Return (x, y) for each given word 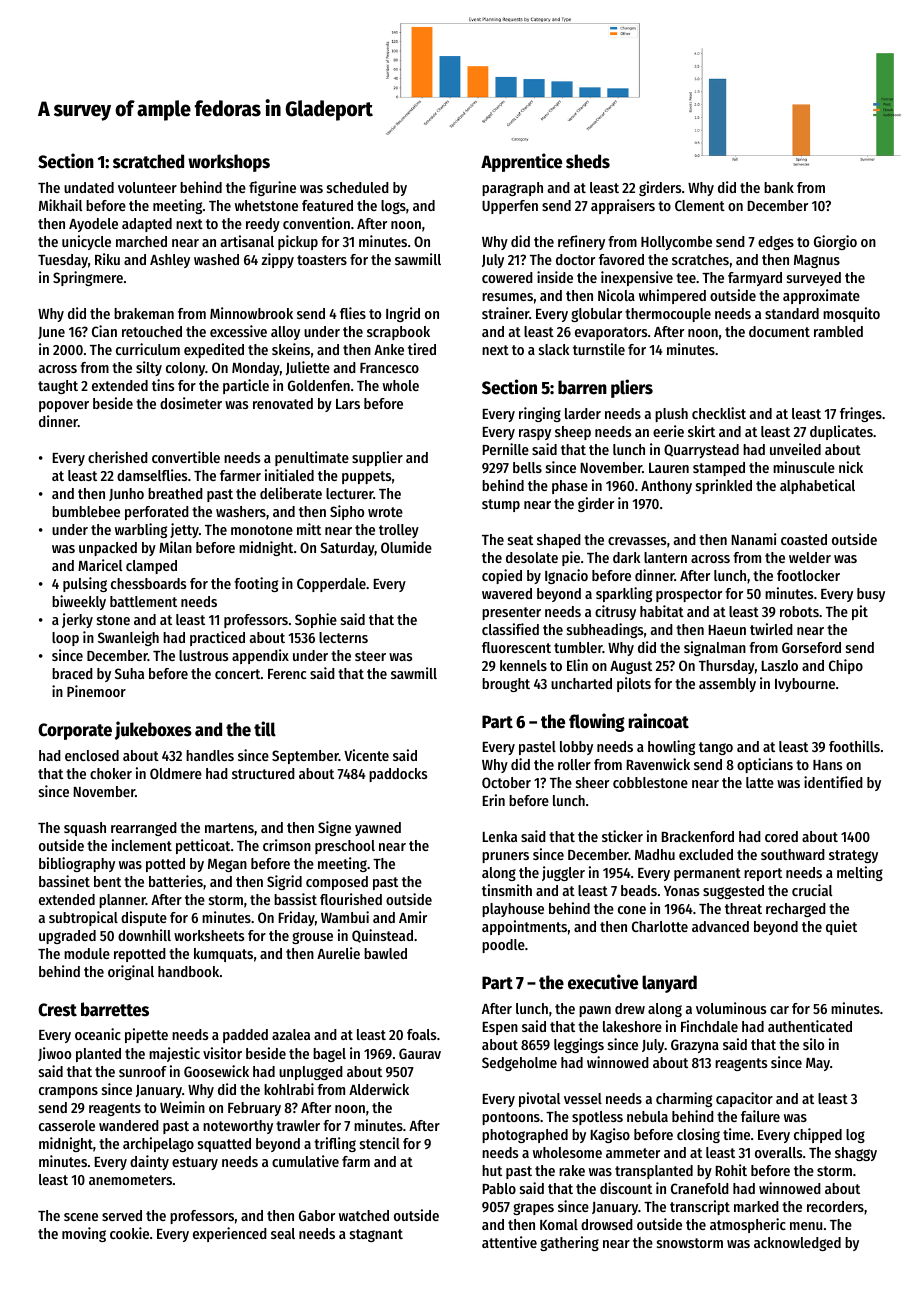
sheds (588, 161)
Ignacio (566, 576)
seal (283, 1233)
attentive (509, 1242)
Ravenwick (658, 764)
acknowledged (797, 1244)
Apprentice (521, 162)
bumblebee (86, 511)
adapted (147, 225)
